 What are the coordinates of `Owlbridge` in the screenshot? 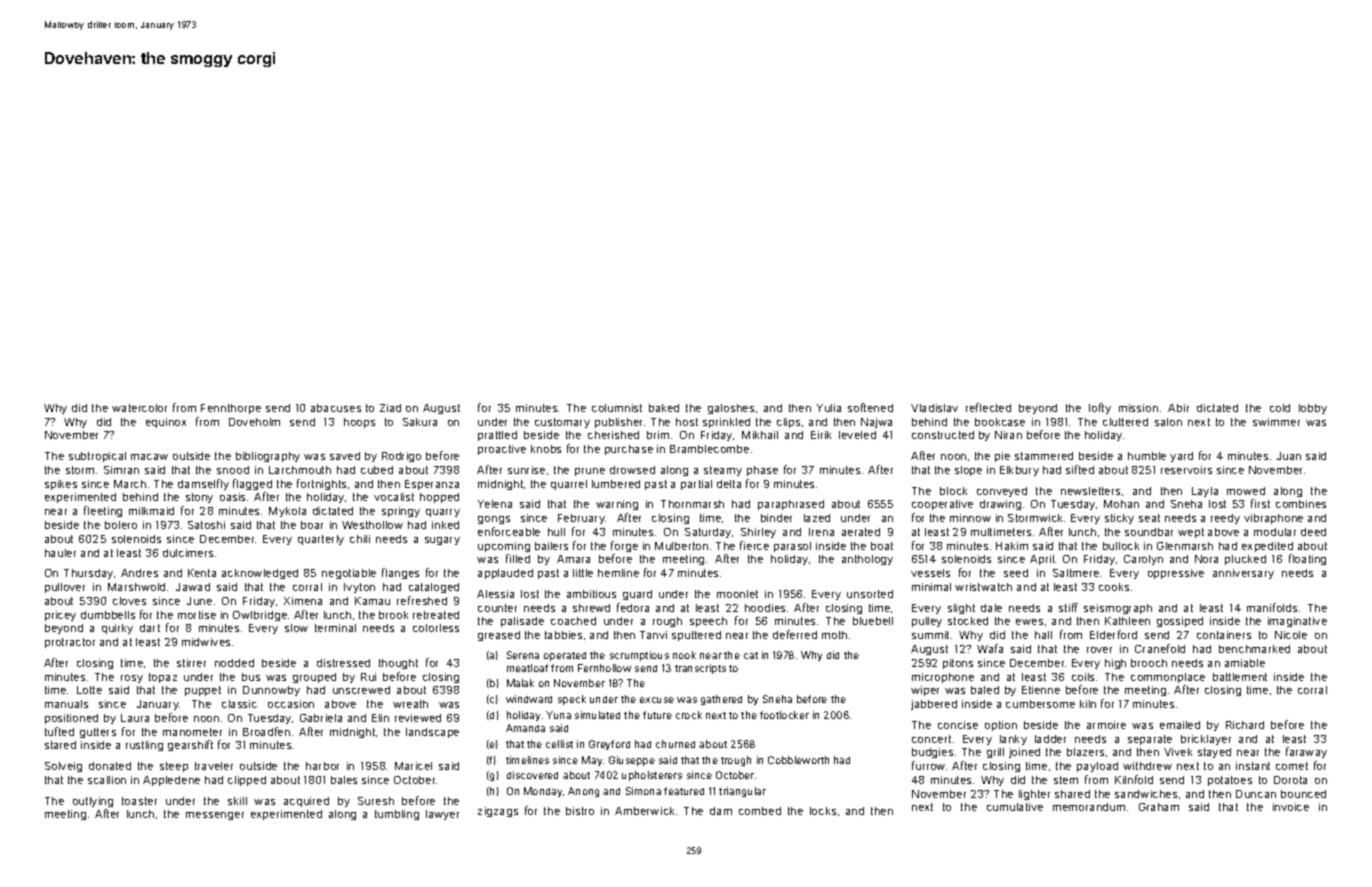 It's located at (260, 616).
